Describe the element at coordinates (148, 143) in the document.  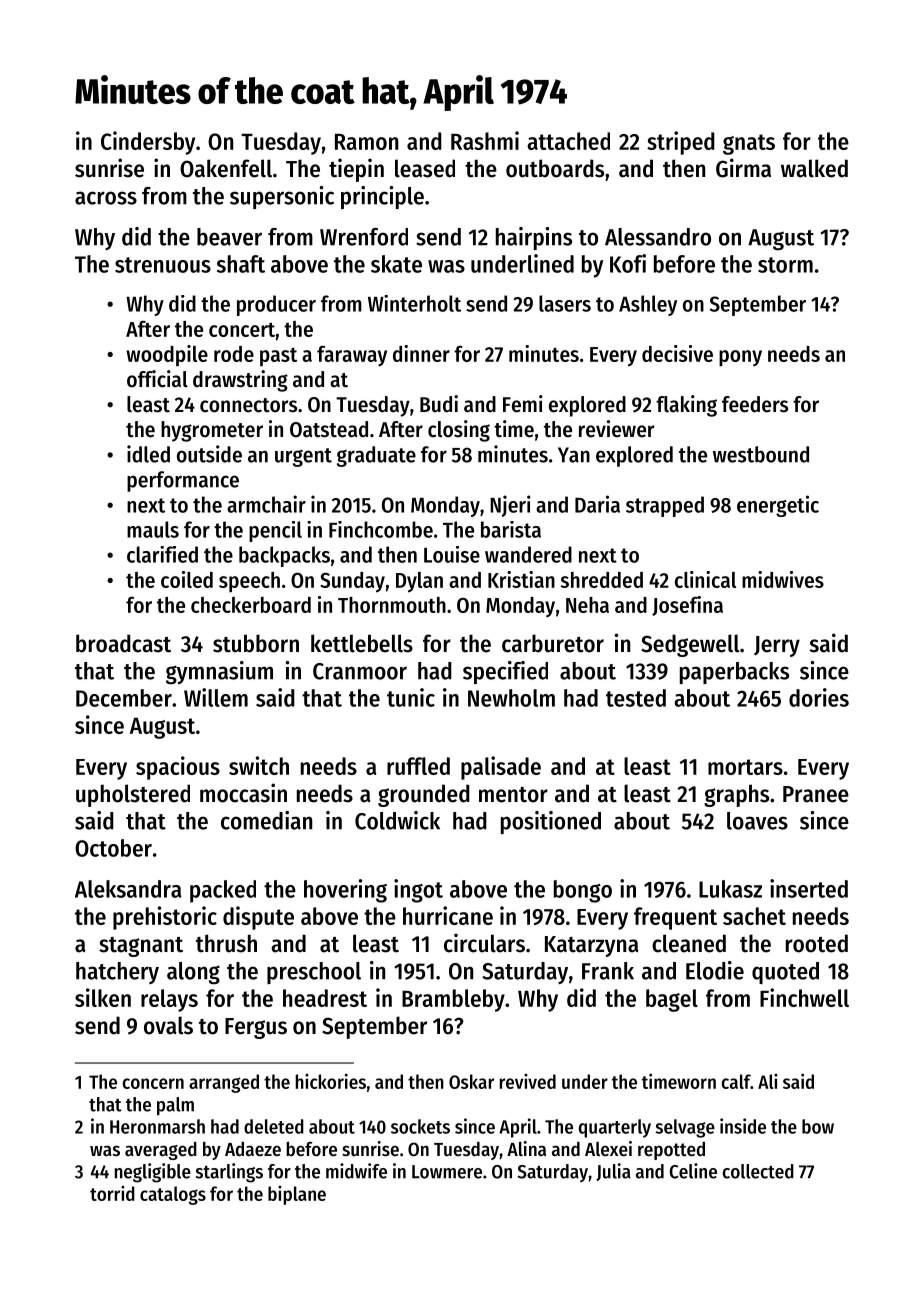
I see `Cindersby` at that location.
